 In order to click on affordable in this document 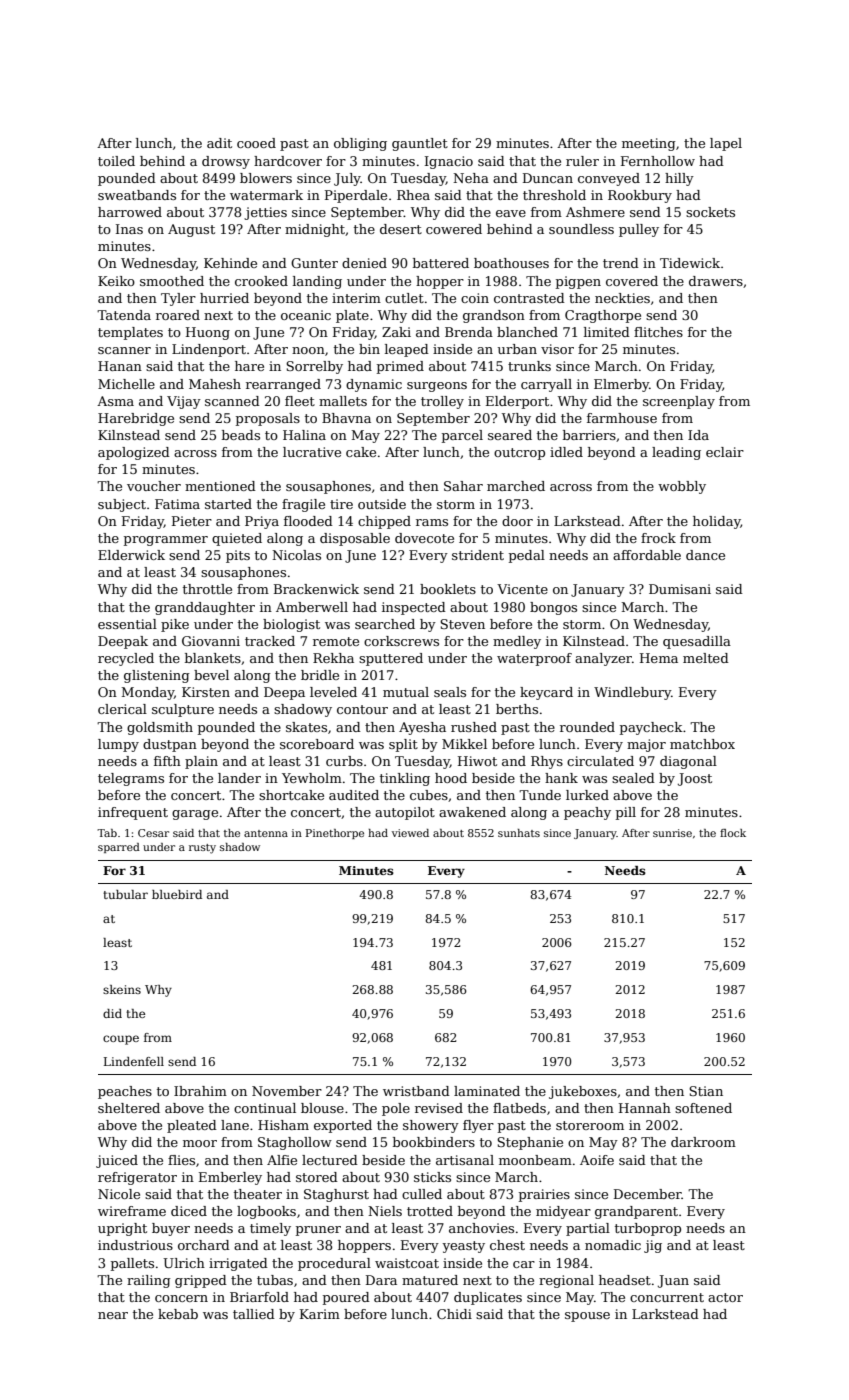, I will do `click(647, 555)`.
